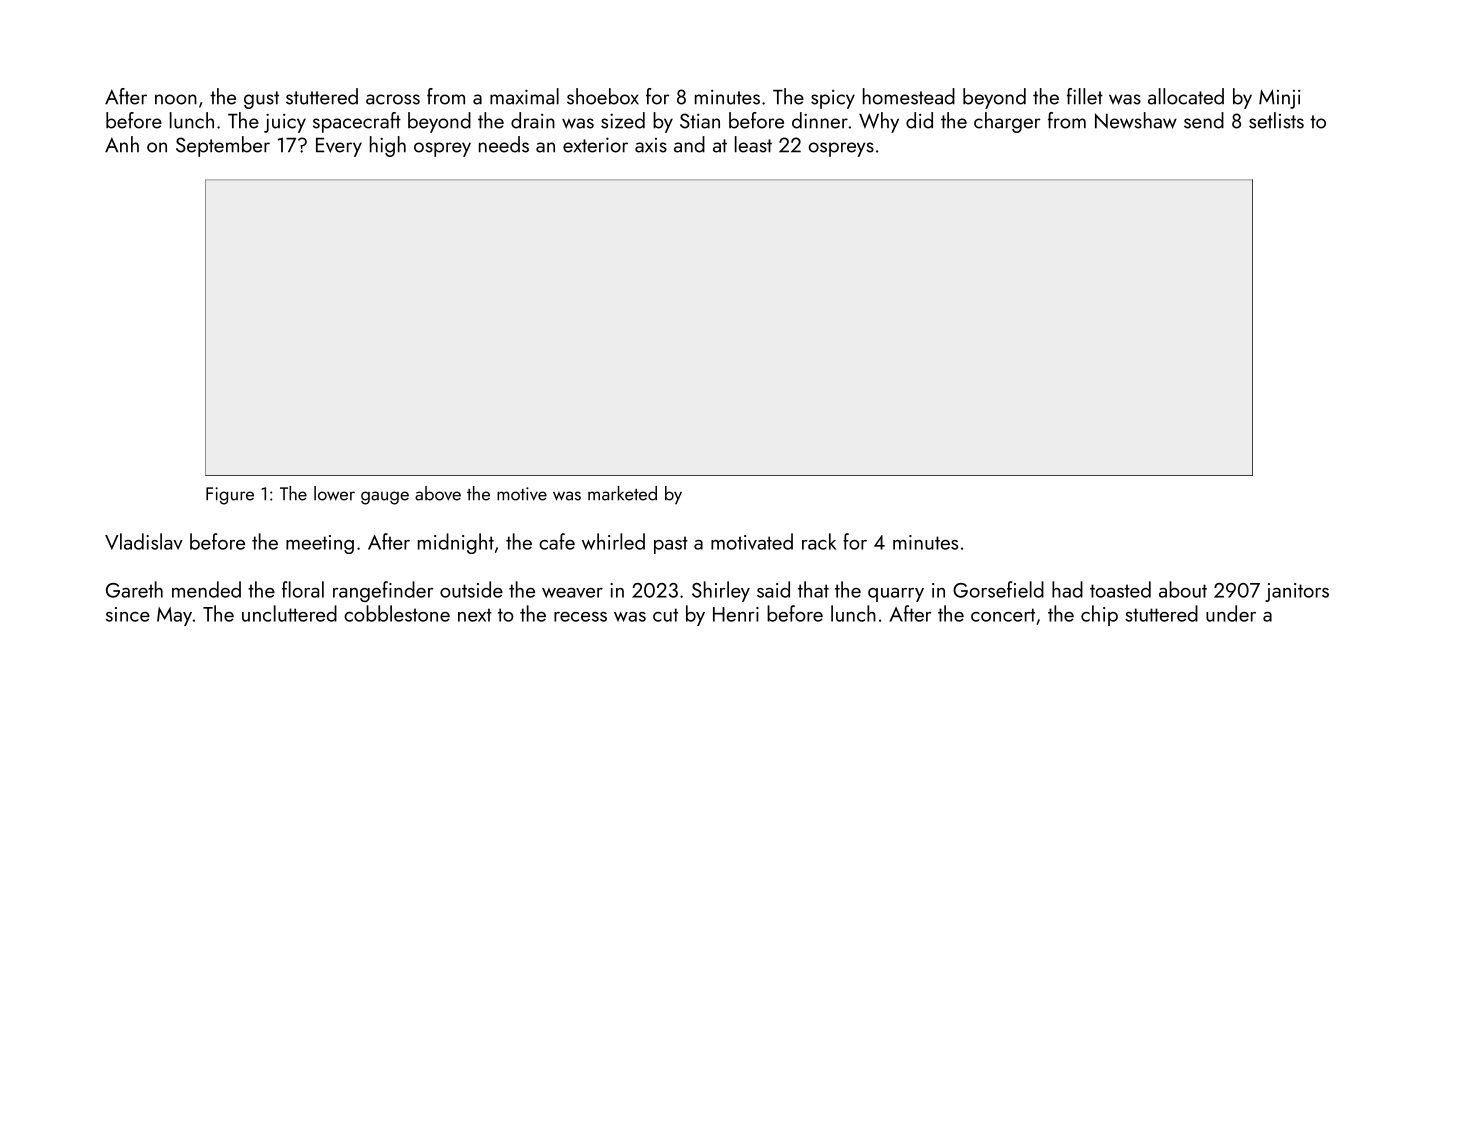 Image resolution: width=1458 pixels, height=1126 pixels. What do you see at coordinates (223, 146) in the page?
I see `September` at bounding box center [223, 146].
